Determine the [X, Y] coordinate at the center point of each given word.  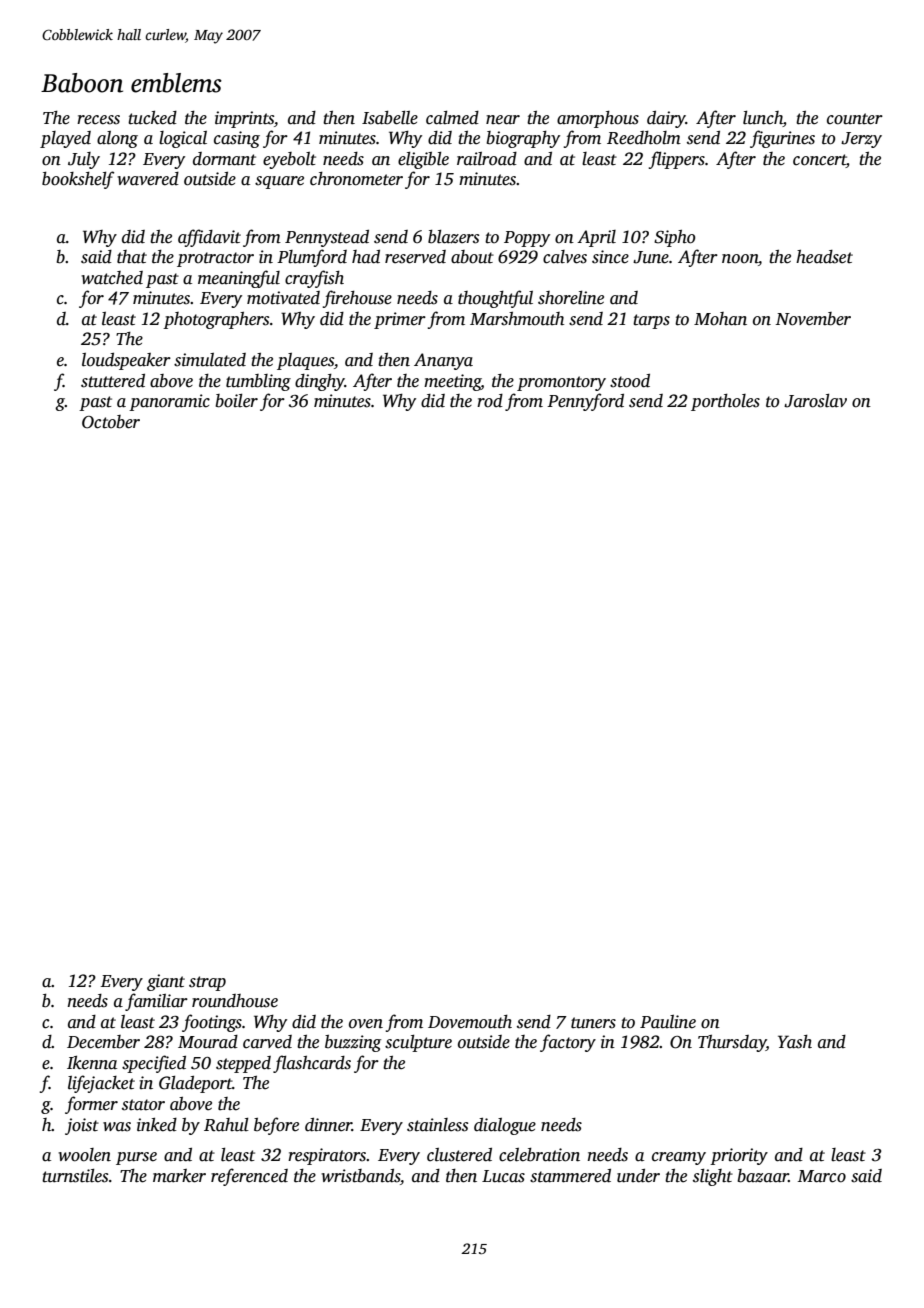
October [111, 422]
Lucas [503, 1176]
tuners [593, 1023]
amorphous [598, 119]
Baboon [82, 83]
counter [855, 119]
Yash [795, 1042]
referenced [249, 1177]
